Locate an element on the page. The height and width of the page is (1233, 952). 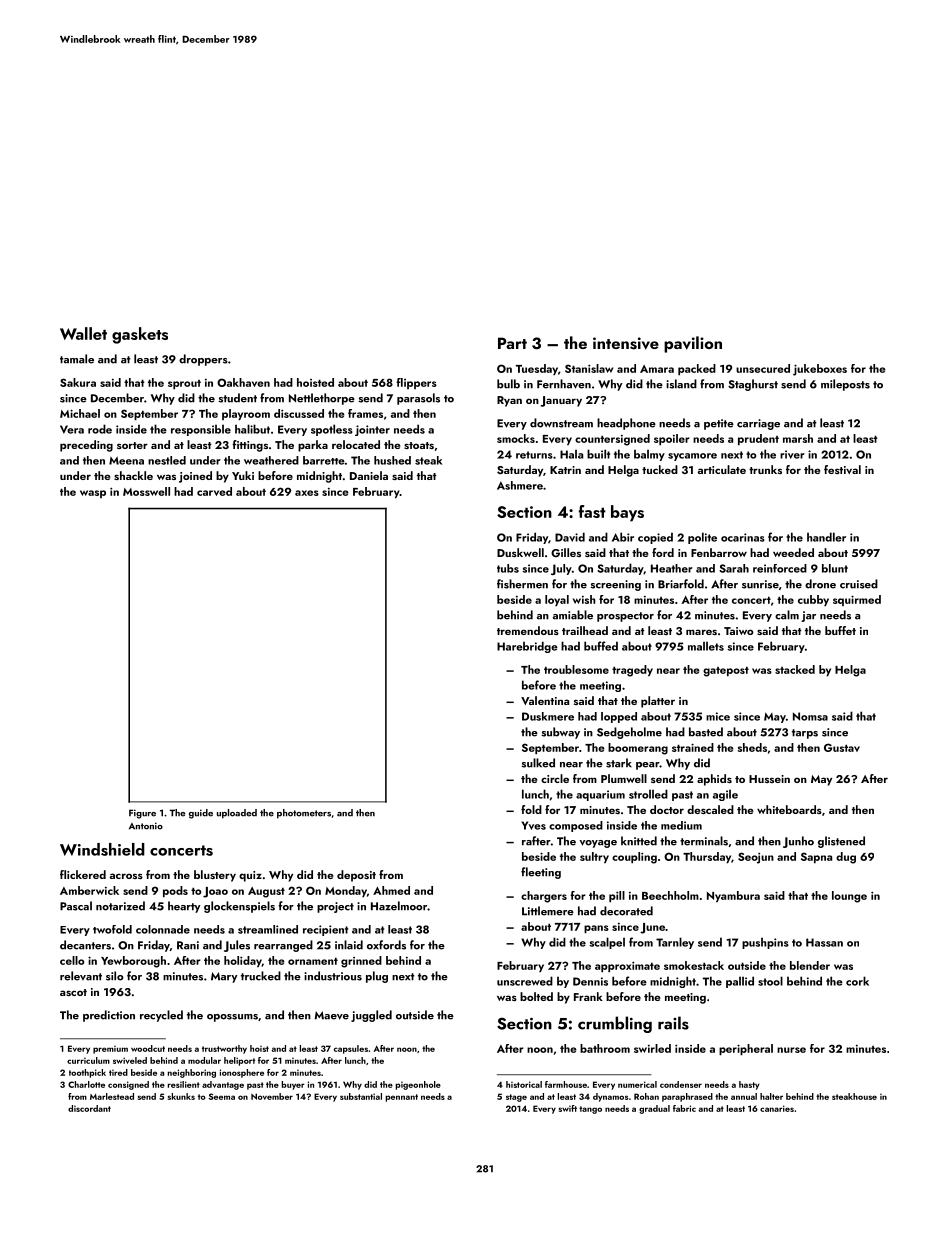
ornament is located at coordinates (313, 961).
